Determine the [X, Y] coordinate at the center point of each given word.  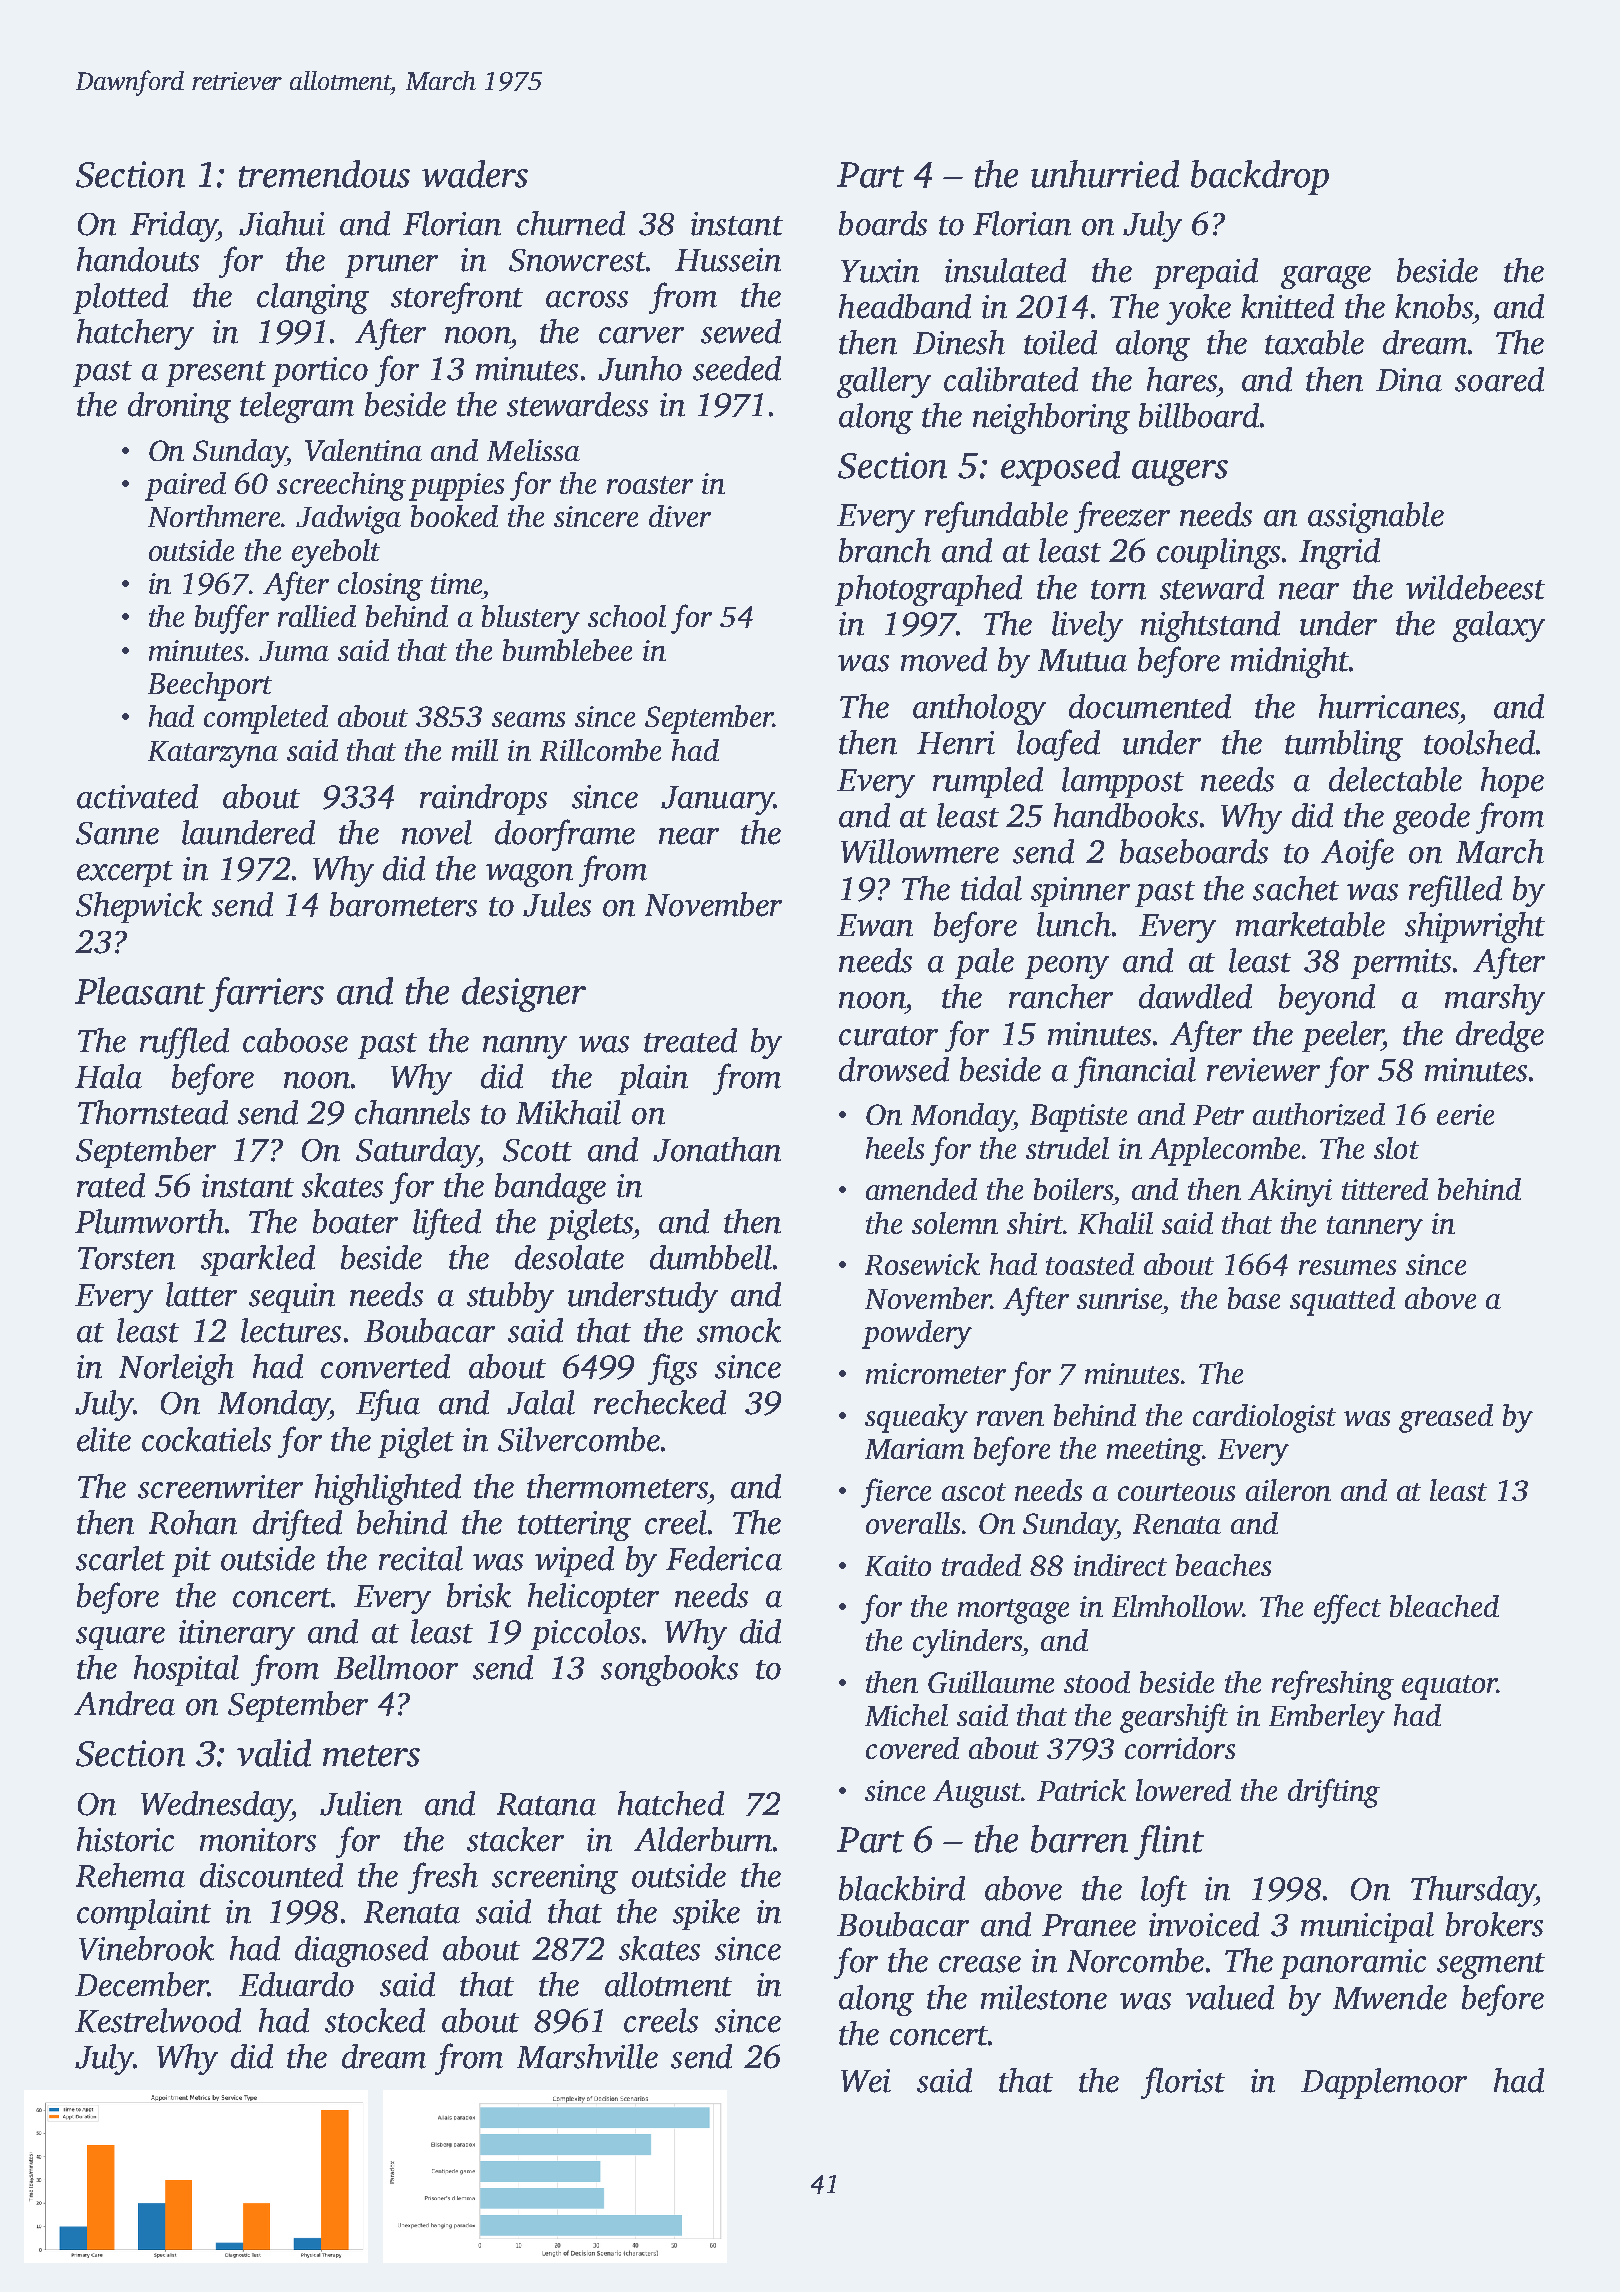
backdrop [1260, 177]
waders [475, 174]
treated [690, 1040]
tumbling [1344, 745]
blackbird [902, 1888]
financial [1135, 1072]
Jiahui [282, 223]
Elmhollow [1177, 1606]
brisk [479, 1595]
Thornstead [153, 1112]
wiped [574, 1561]
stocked [375, 2020]
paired [185, 486]
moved [944, 659]
